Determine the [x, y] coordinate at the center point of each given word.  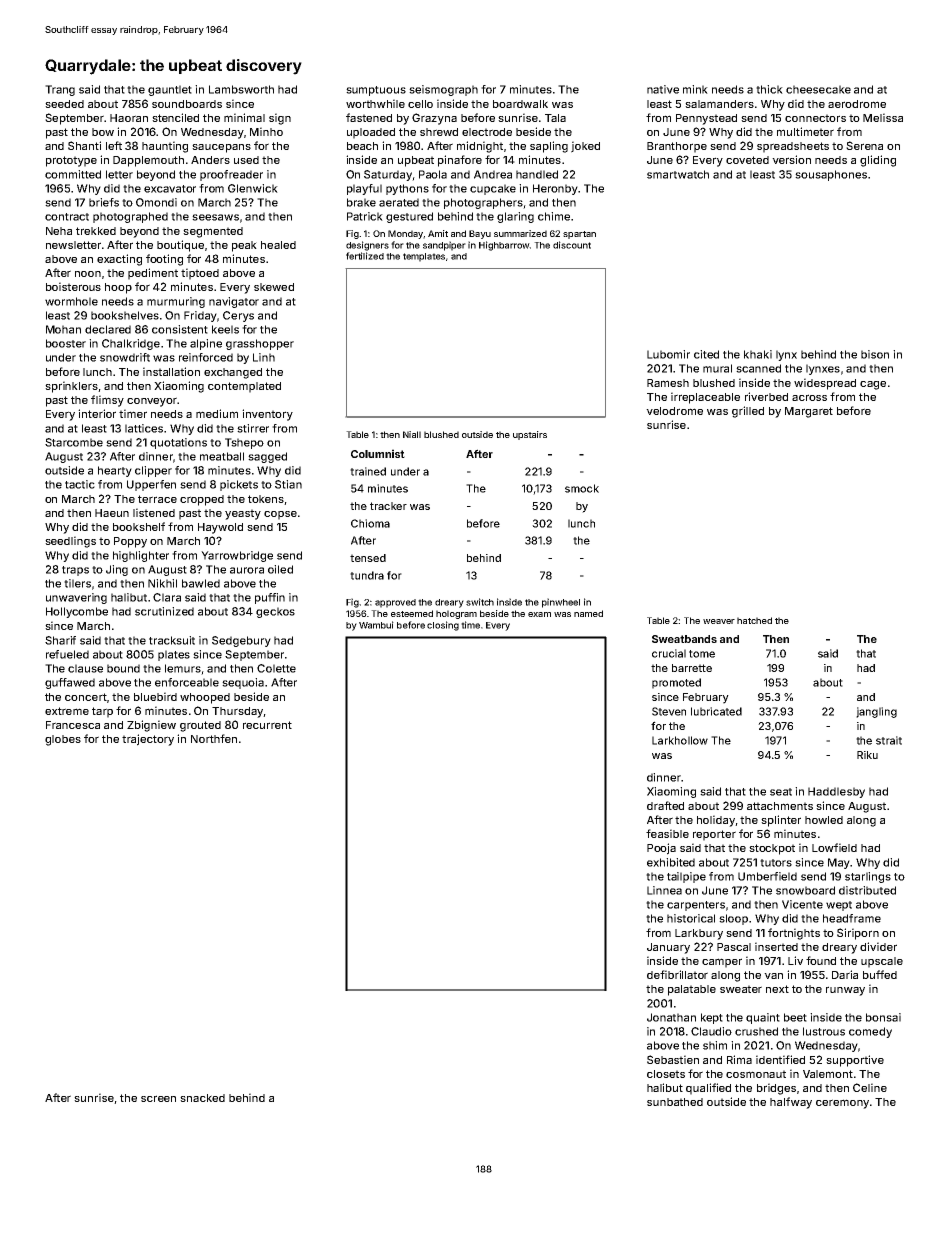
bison [875, 354]
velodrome [674, 411]
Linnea [664, 890]
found [821, 960]
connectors [815, 118]
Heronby [555, 189]
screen [158, 1098]
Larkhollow [680, 740]
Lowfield [834, 847]
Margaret [809, 412]
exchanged [233, 373]
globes [63, 740]
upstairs [530, 435]
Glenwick [253, 188]
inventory [267, 415]
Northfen [214, 738]
